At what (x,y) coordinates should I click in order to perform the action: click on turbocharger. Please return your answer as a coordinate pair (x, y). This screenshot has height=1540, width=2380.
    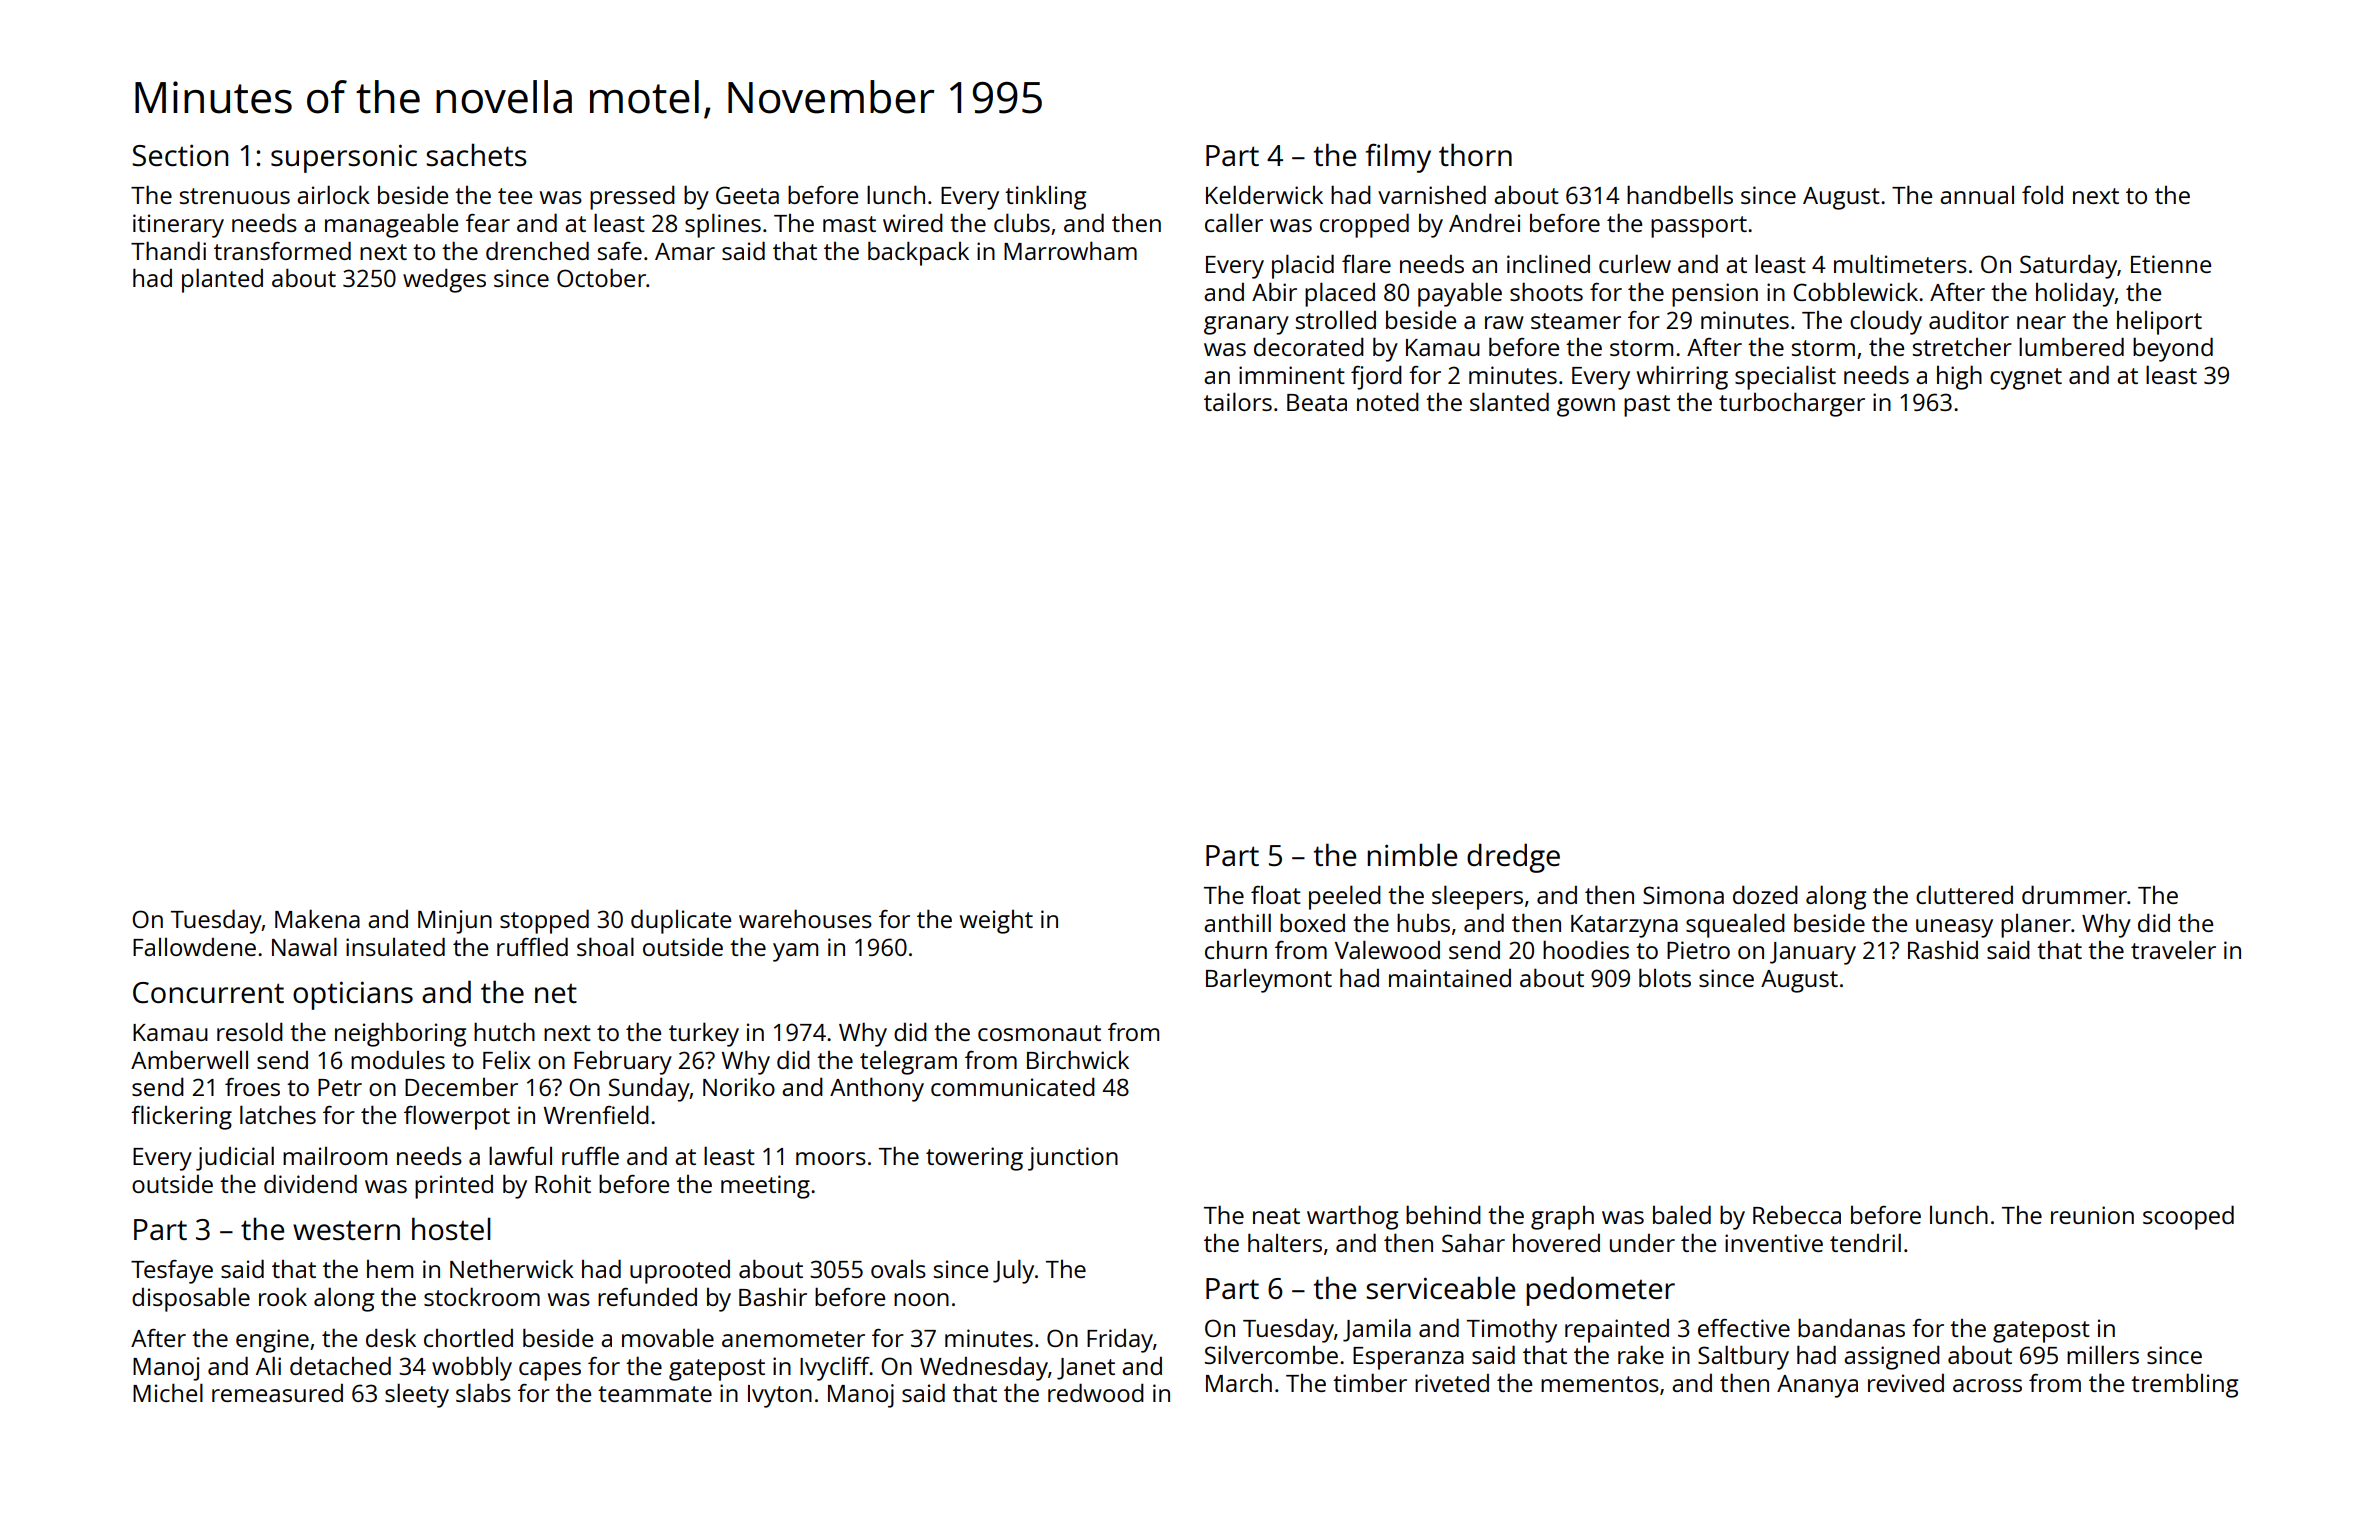
    Looking at the image, I should click on (1792, 404).
